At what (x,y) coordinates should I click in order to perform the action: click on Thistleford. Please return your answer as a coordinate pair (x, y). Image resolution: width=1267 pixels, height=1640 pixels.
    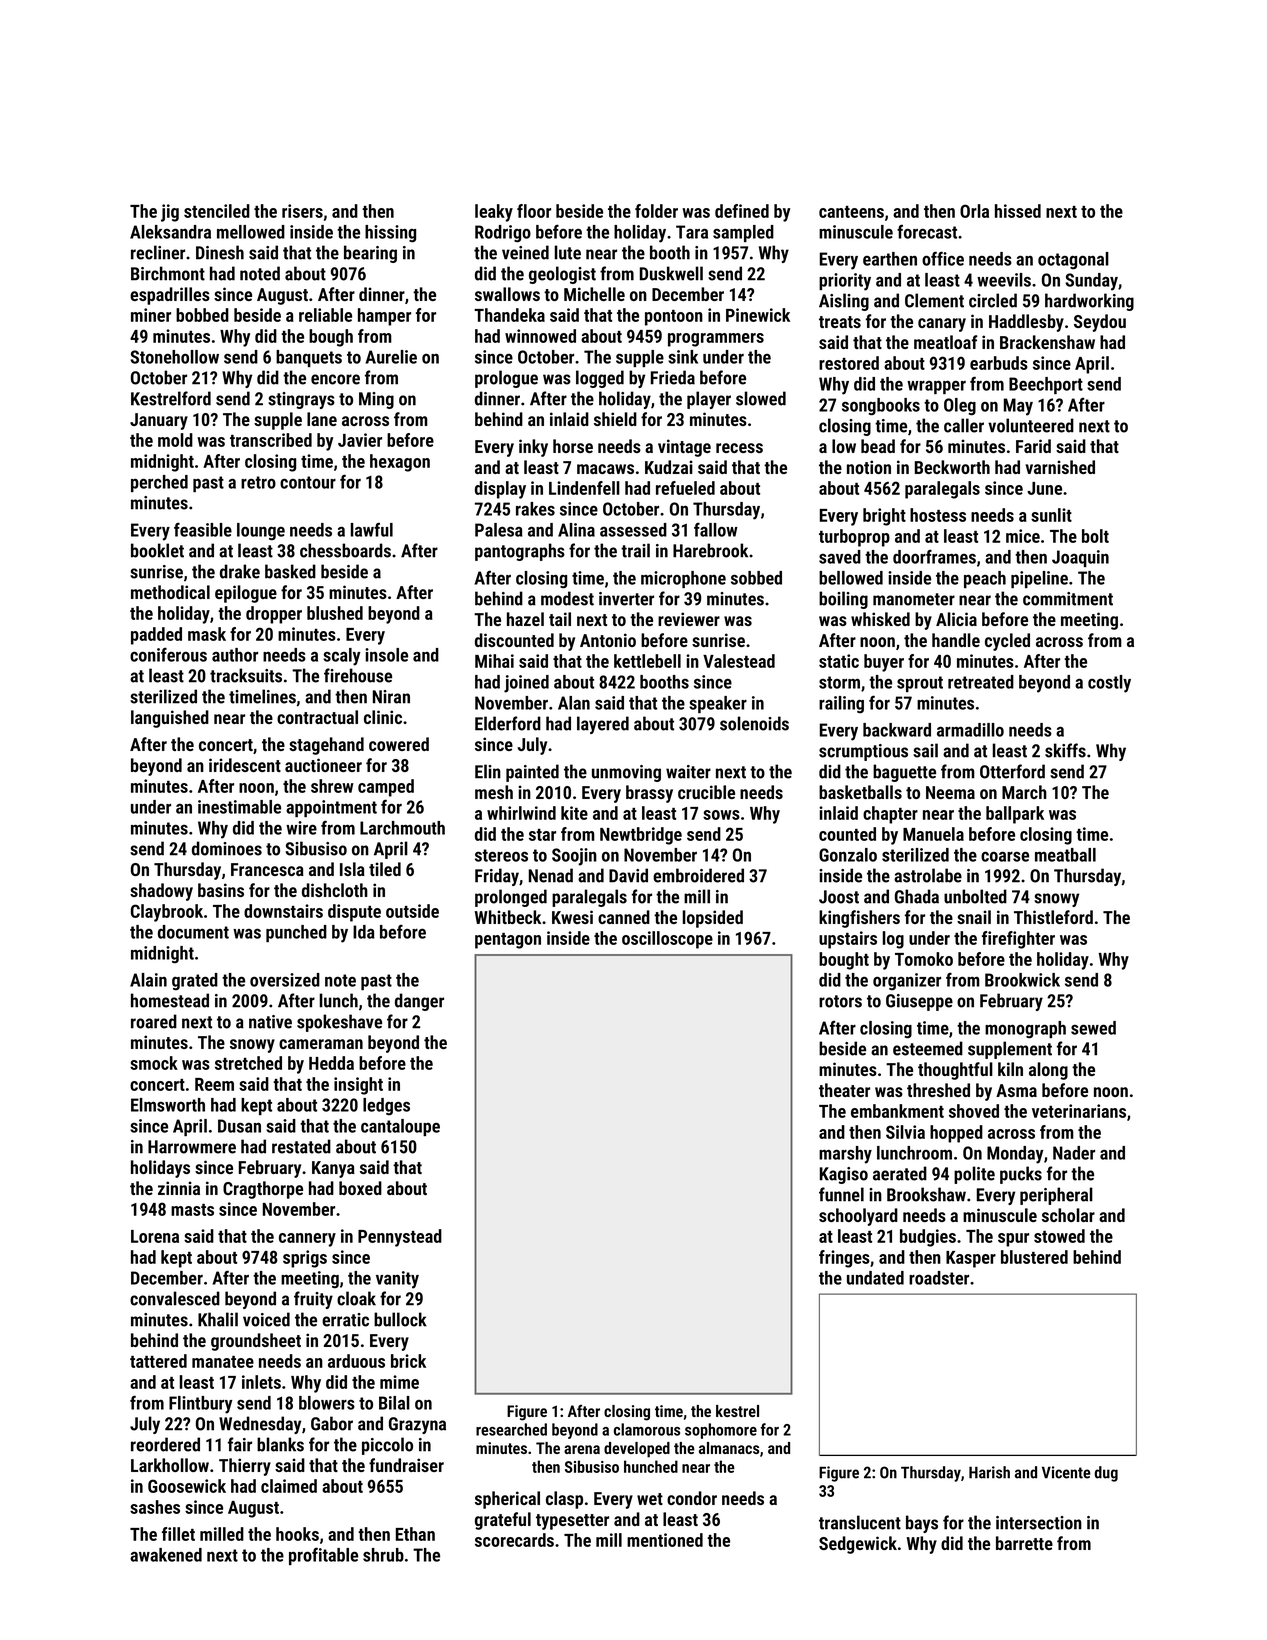
    Looking at the image, I should click on (1053, 917).
